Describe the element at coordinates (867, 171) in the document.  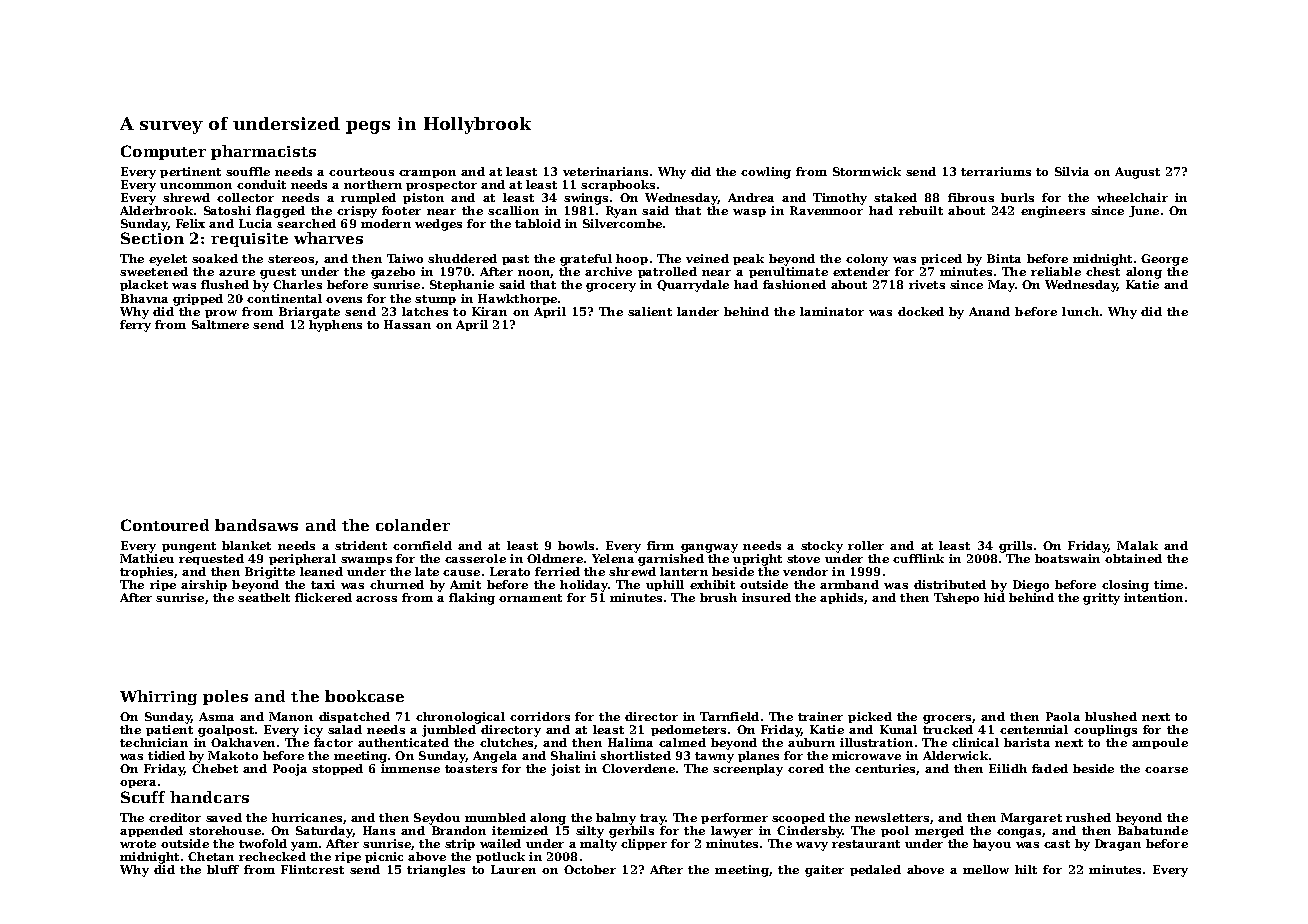
I see `Stormwick` at that location.
